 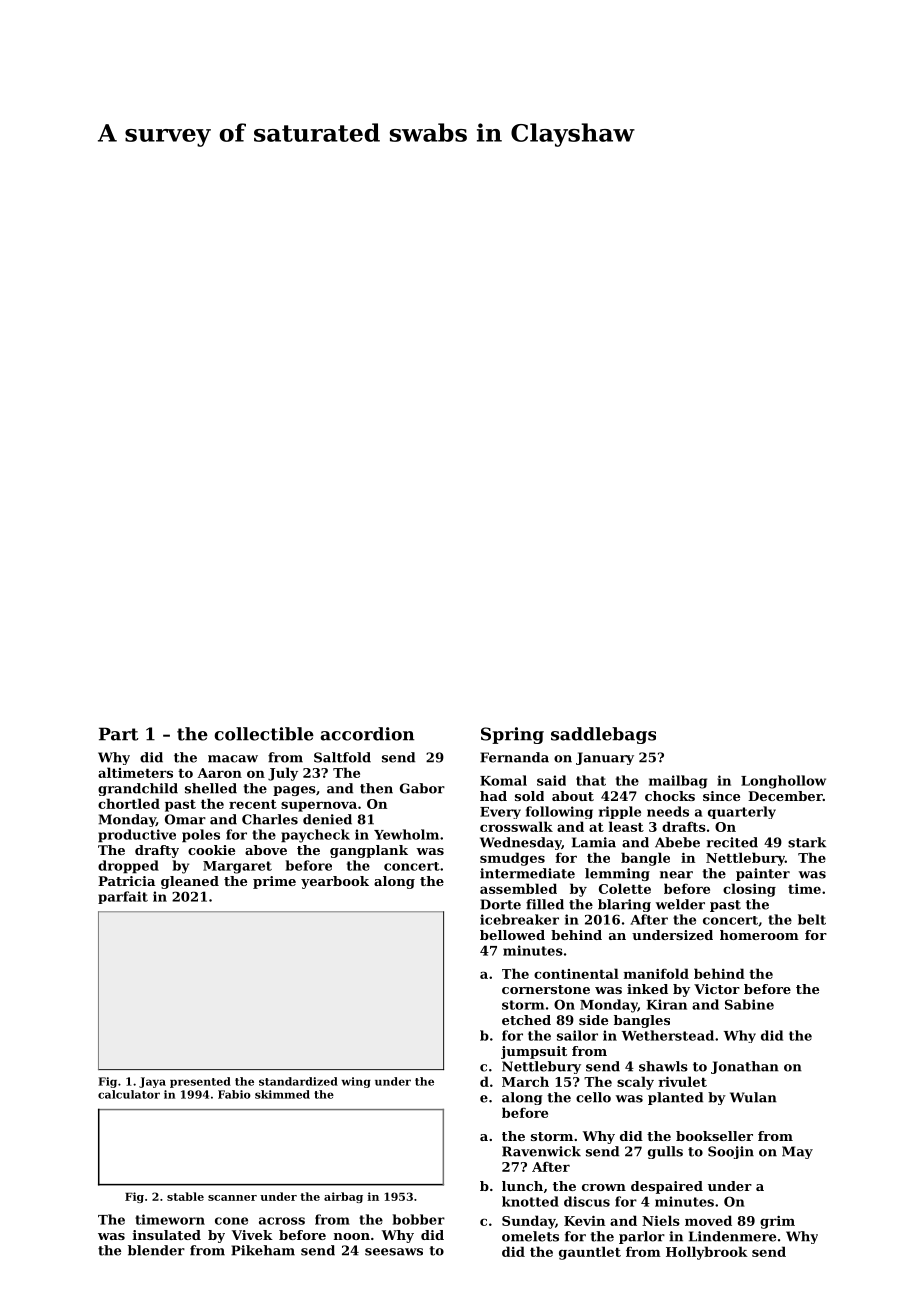 What do you see at coordinates (717, 989) in the screenshot?
I see `Victor` at bounding box center [717, 989].
